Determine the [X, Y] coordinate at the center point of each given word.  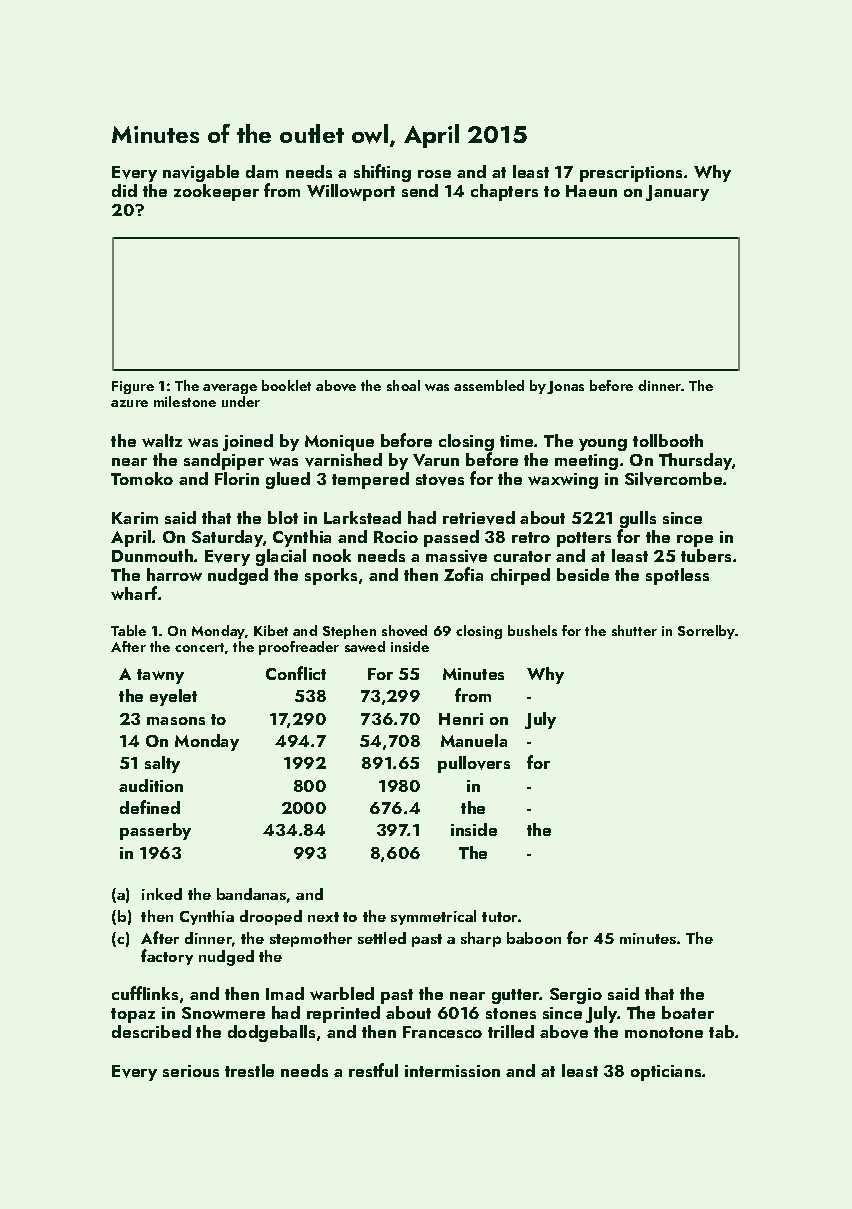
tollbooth [668, 440]
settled [382, 938]
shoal [403, 385]
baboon [534, 938]
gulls [638, 519]
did [124, 190]
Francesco [442, 1032]
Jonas [565, 387]
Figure [133, 387]
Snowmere [223, 1013]
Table [128, 630]
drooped [271, 917]
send [420, 190]
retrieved [479, 518]
